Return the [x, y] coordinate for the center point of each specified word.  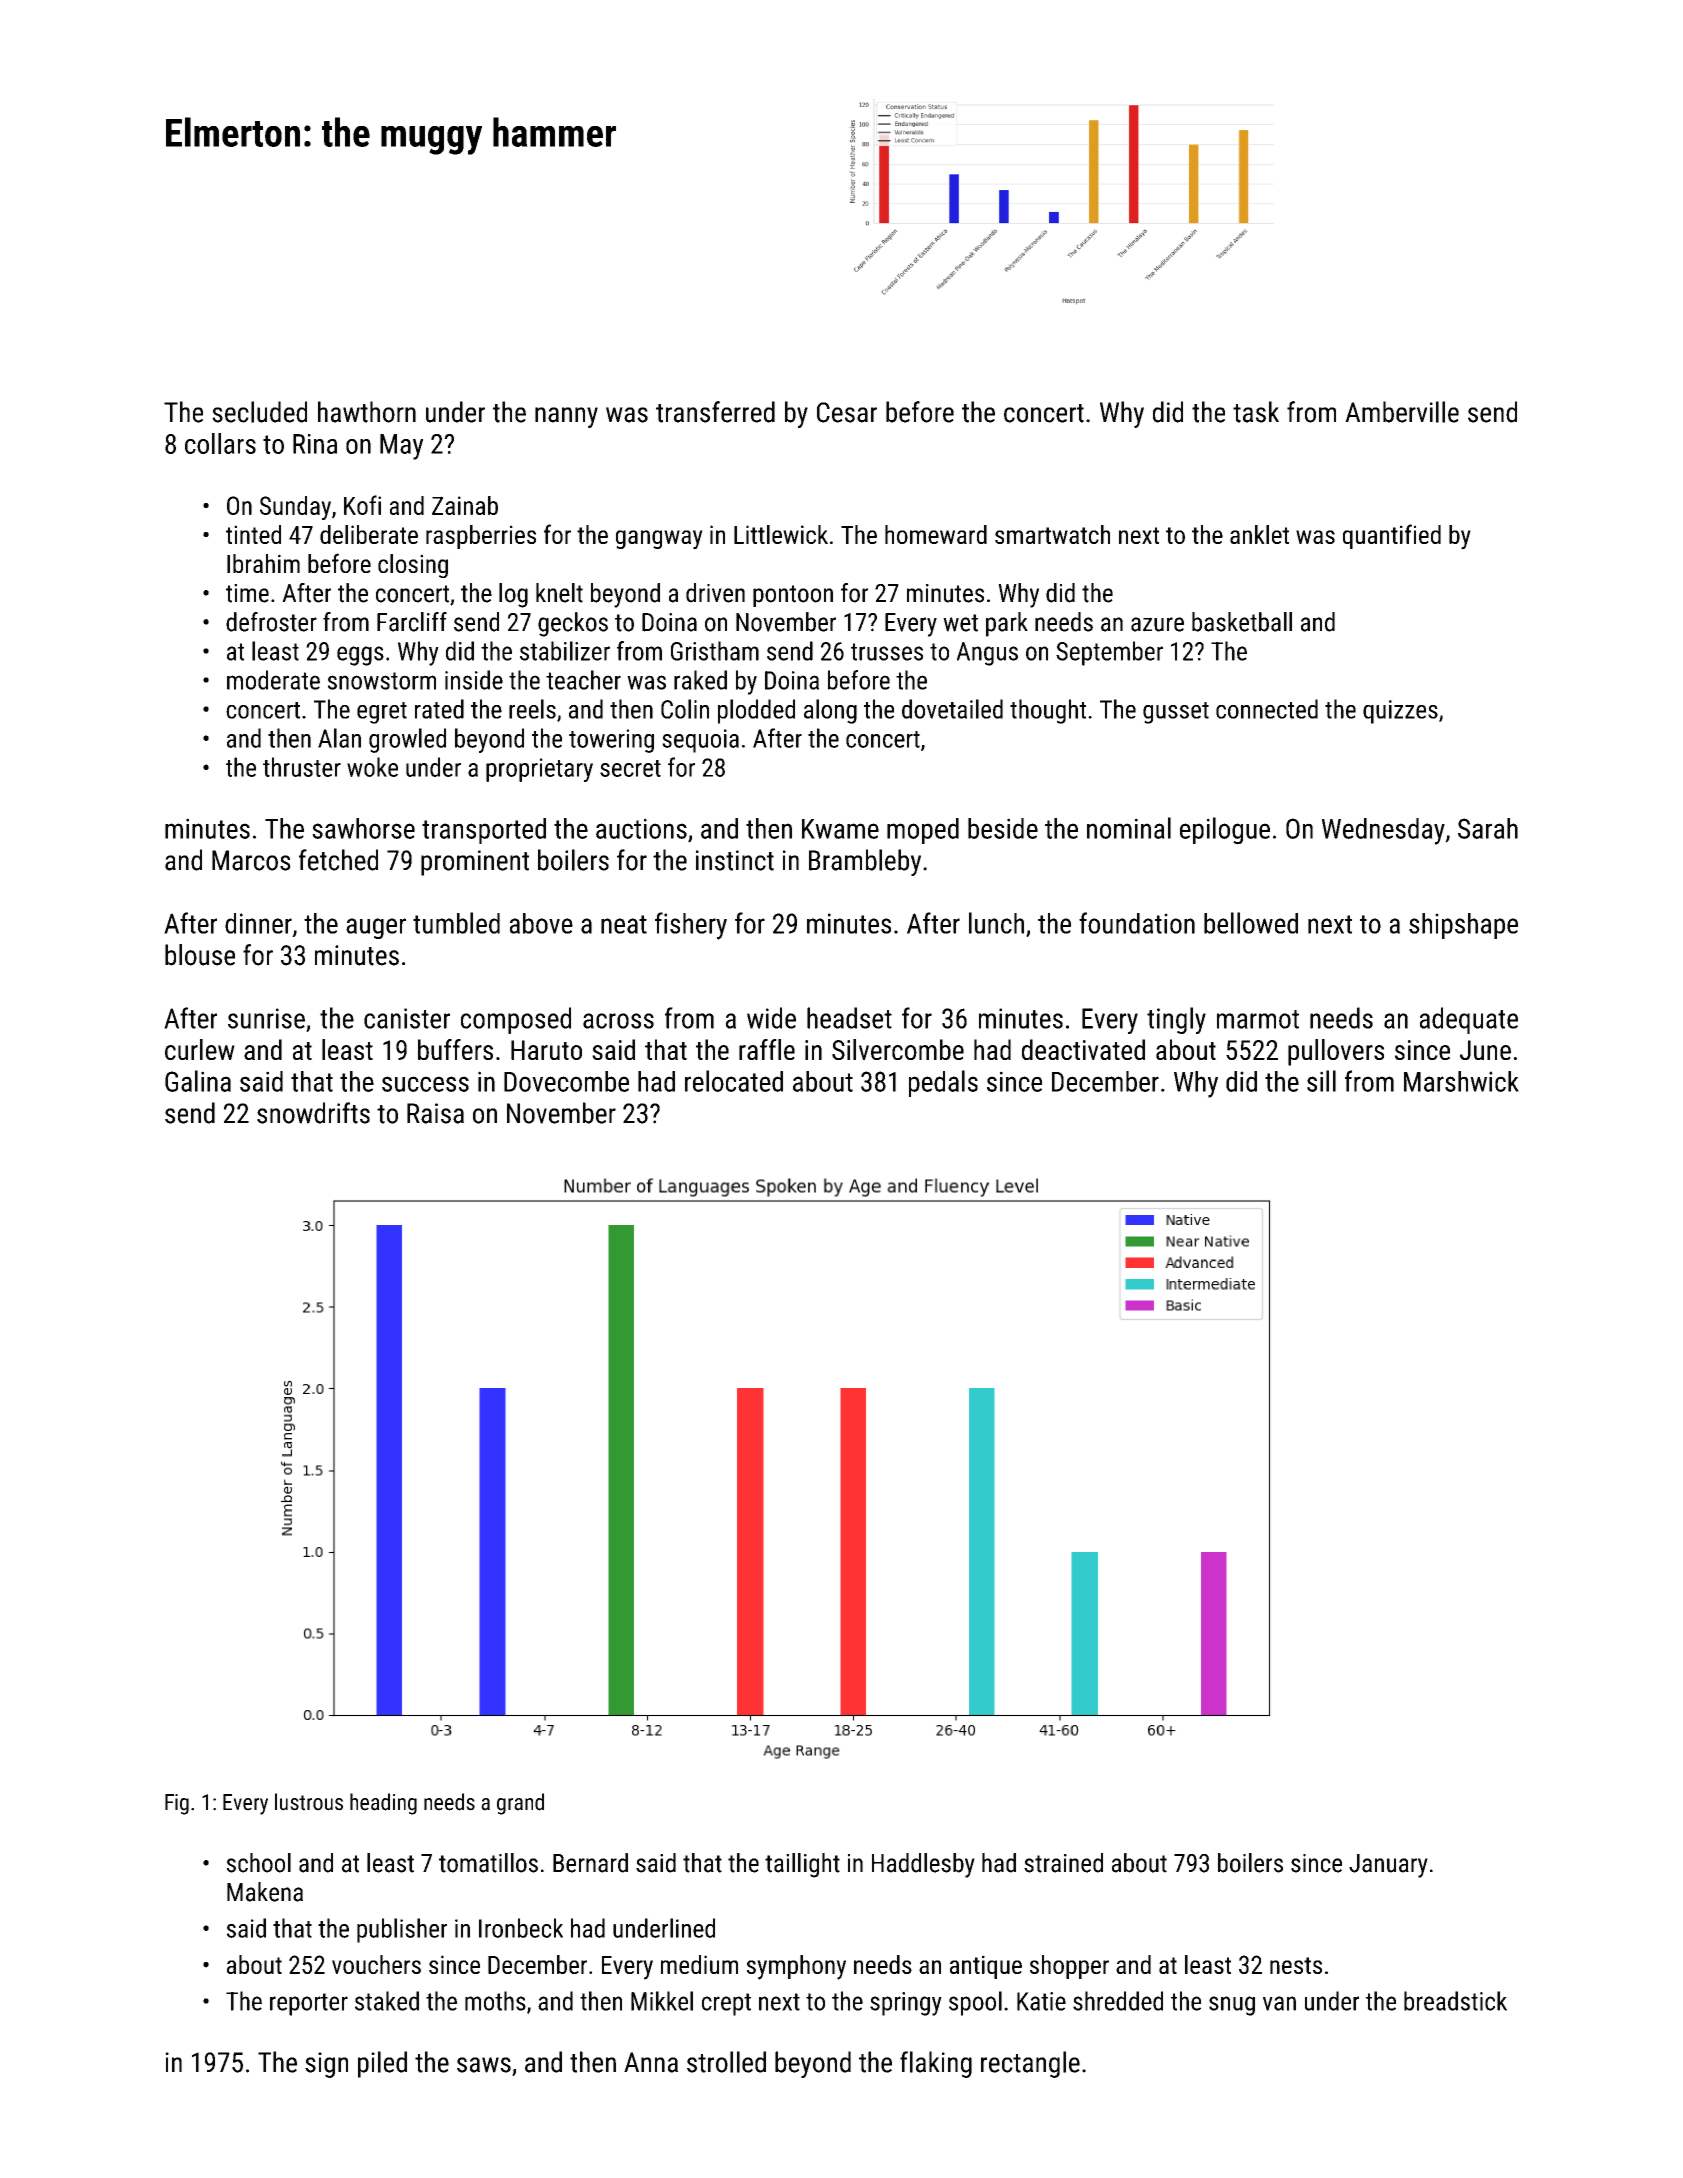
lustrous [309, 1802]
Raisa [435, 1113]
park [1007, 624]
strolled [726, 2062]
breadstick [1455, 2001]
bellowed [1251, 923]
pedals [943, 1083]
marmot [1258, 1019]
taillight [802, 1865]
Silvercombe [898, 1049]
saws [484, 2065]
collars [220, 443]
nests [1296, 1965]
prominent [475, 863]
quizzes [1400, 712]
